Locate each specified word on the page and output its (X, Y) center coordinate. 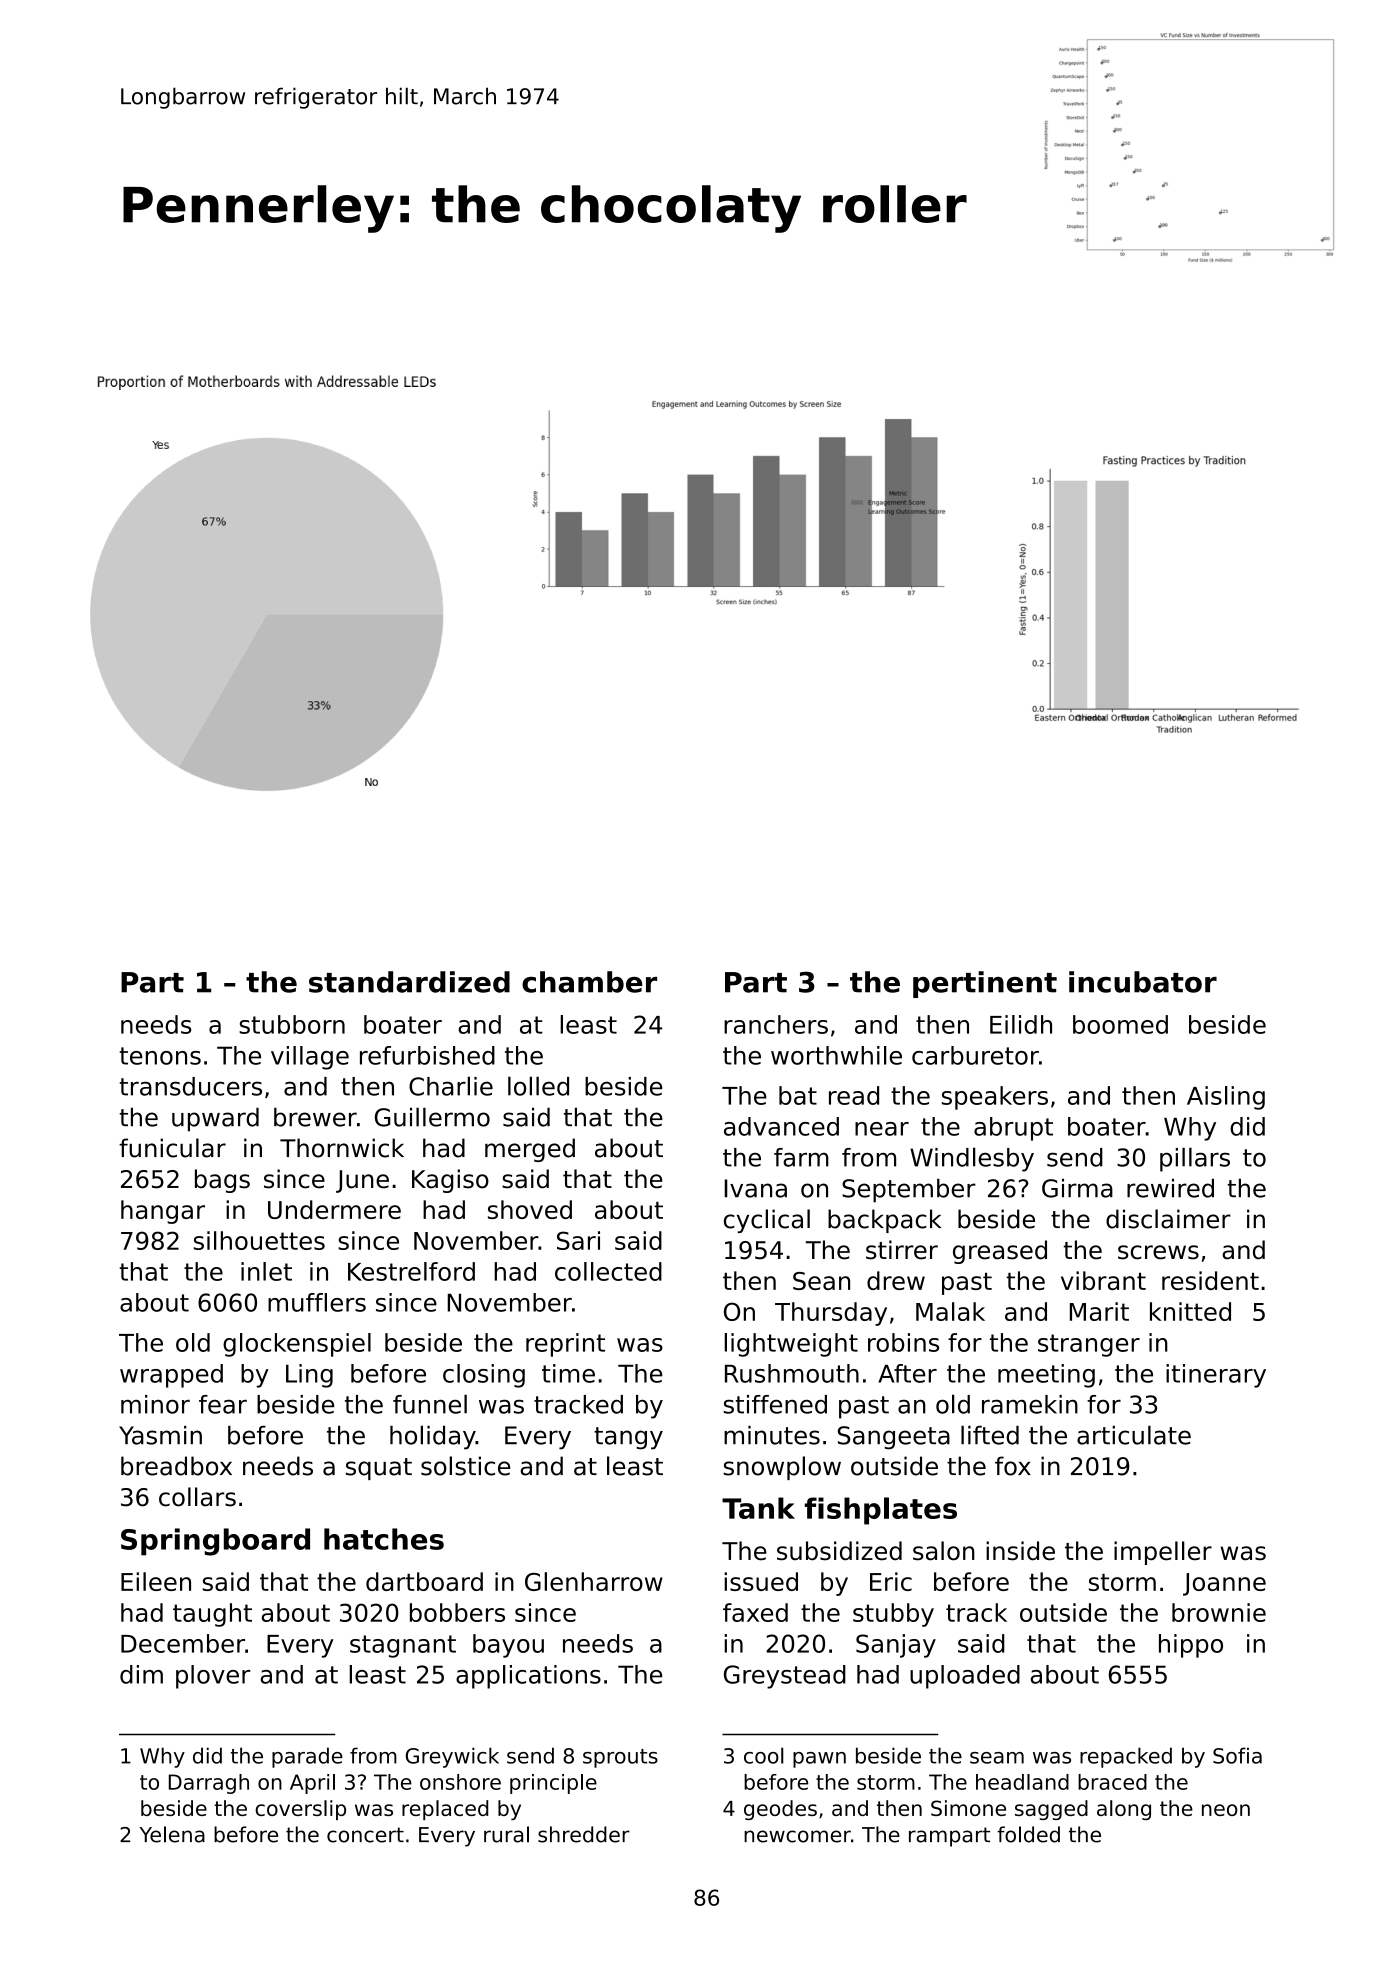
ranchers (776, 1024)
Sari (578, 1240)
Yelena (172, 1834)
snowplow (782, 1468)
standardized (409, 982)
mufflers (317, 1302)
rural (506, 1834)
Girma (1077, 1188)
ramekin (1030, 1404)
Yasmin (160, 1435)
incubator (1143, 982)
